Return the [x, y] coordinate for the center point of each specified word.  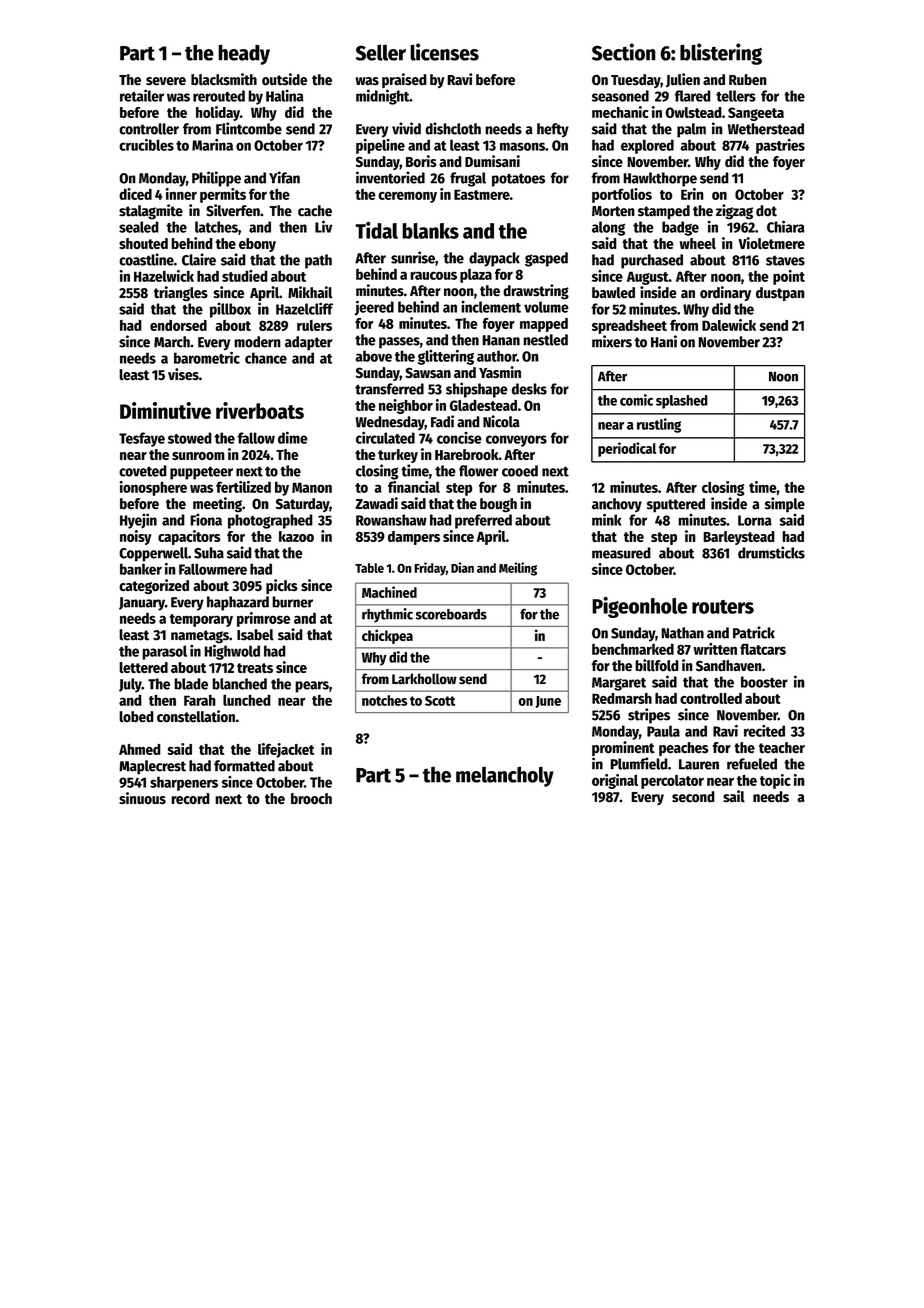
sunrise [413, 257]
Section [624, 52]
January [142, 604]
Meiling [518, 569]
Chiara [786, 226]
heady [244, 54]
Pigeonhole [640, 607]
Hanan [501, 340]
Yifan [284, 177]
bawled [613, 293]
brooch [311, 798]
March [172, 342]
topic [775, 781]
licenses [444, 52]
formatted [244, 766]
